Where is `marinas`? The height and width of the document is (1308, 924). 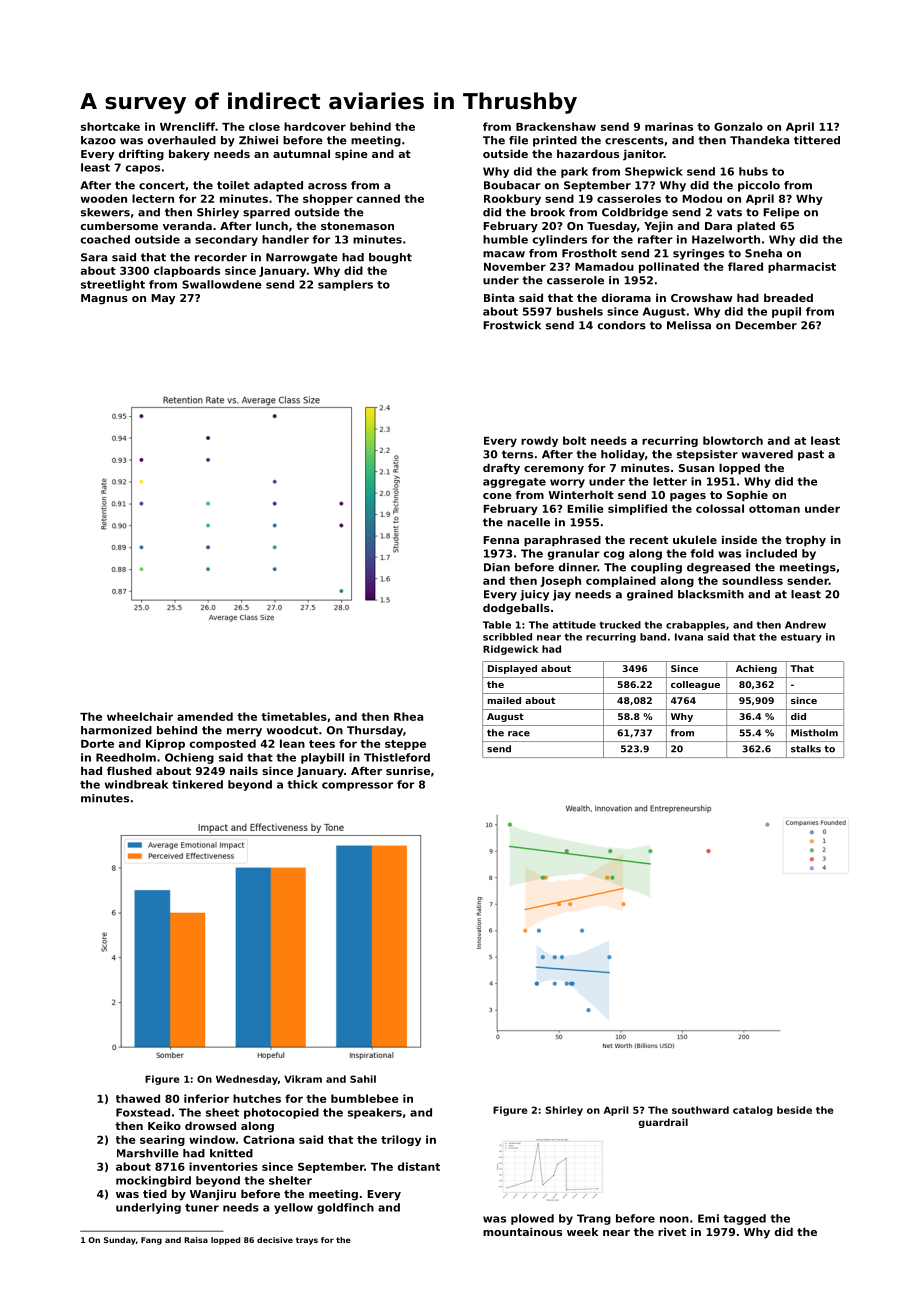
marinas is located at coordinates (669, 126).
